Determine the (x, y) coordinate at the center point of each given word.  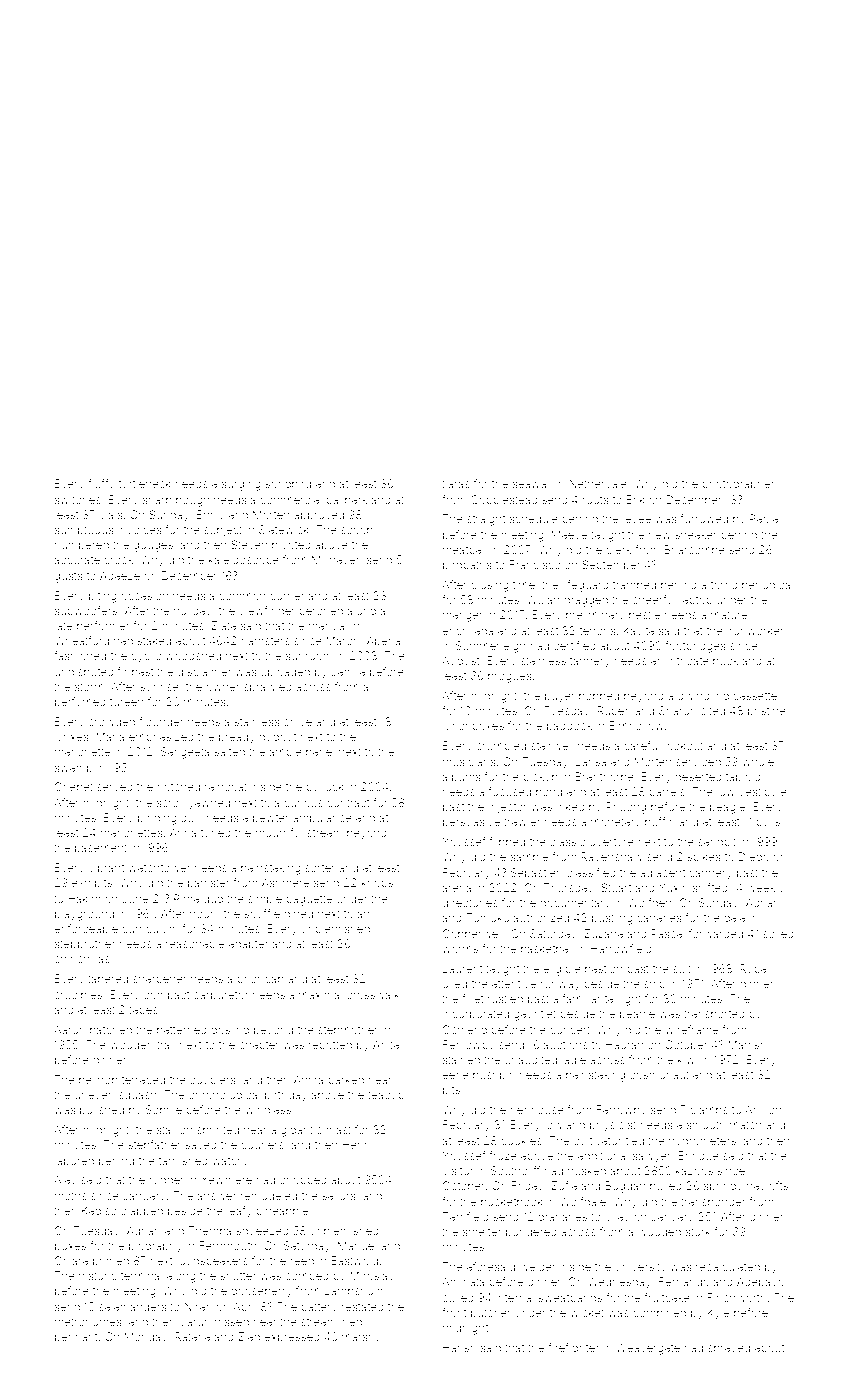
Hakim (84, 898)
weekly (765, 889)
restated (363, 1307)
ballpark (346, 500)
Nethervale (598, 483)
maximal (320, 994)
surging (241, 485)
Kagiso (99, 1212)
